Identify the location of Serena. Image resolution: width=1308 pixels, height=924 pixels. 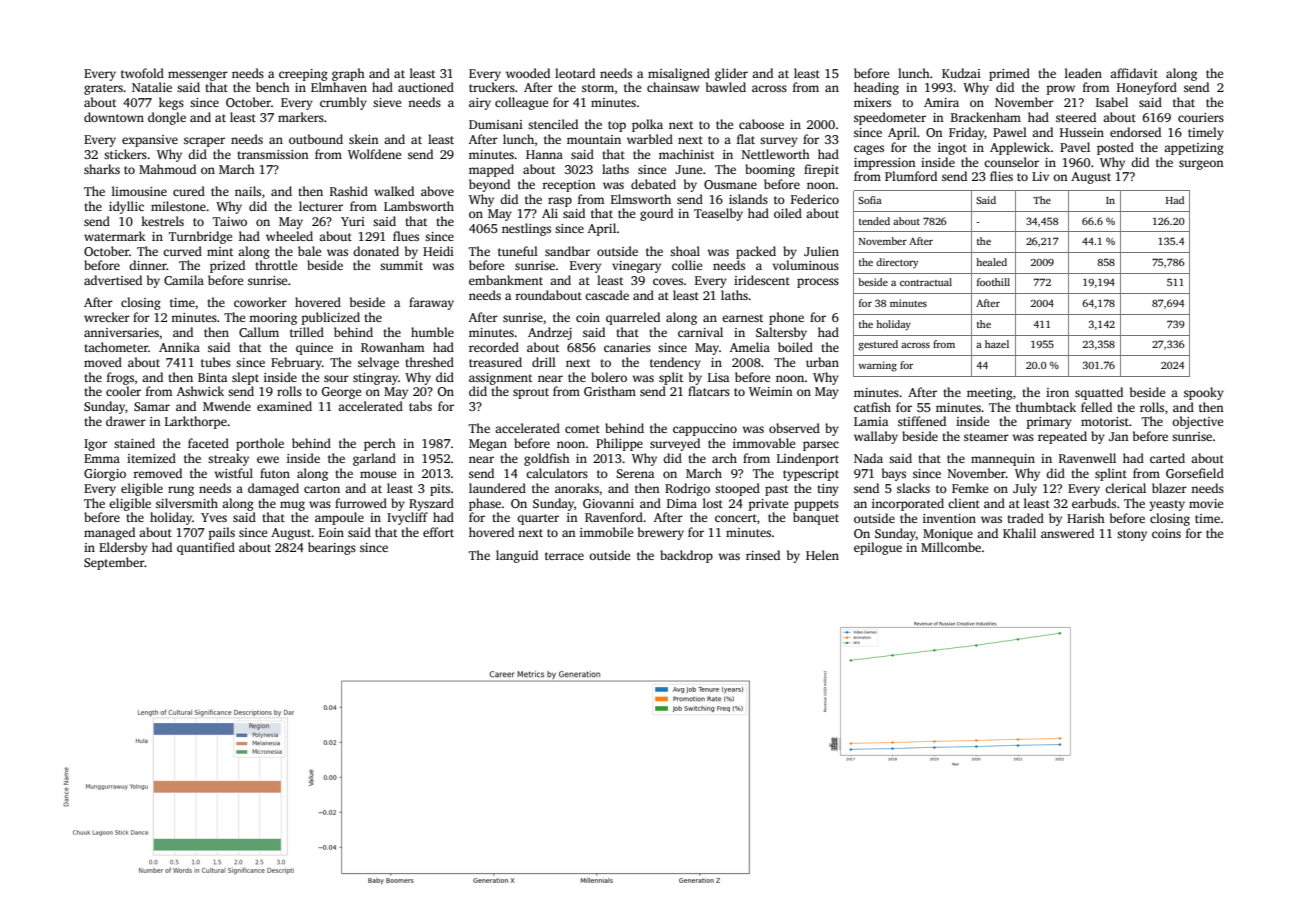
(635, 473).
